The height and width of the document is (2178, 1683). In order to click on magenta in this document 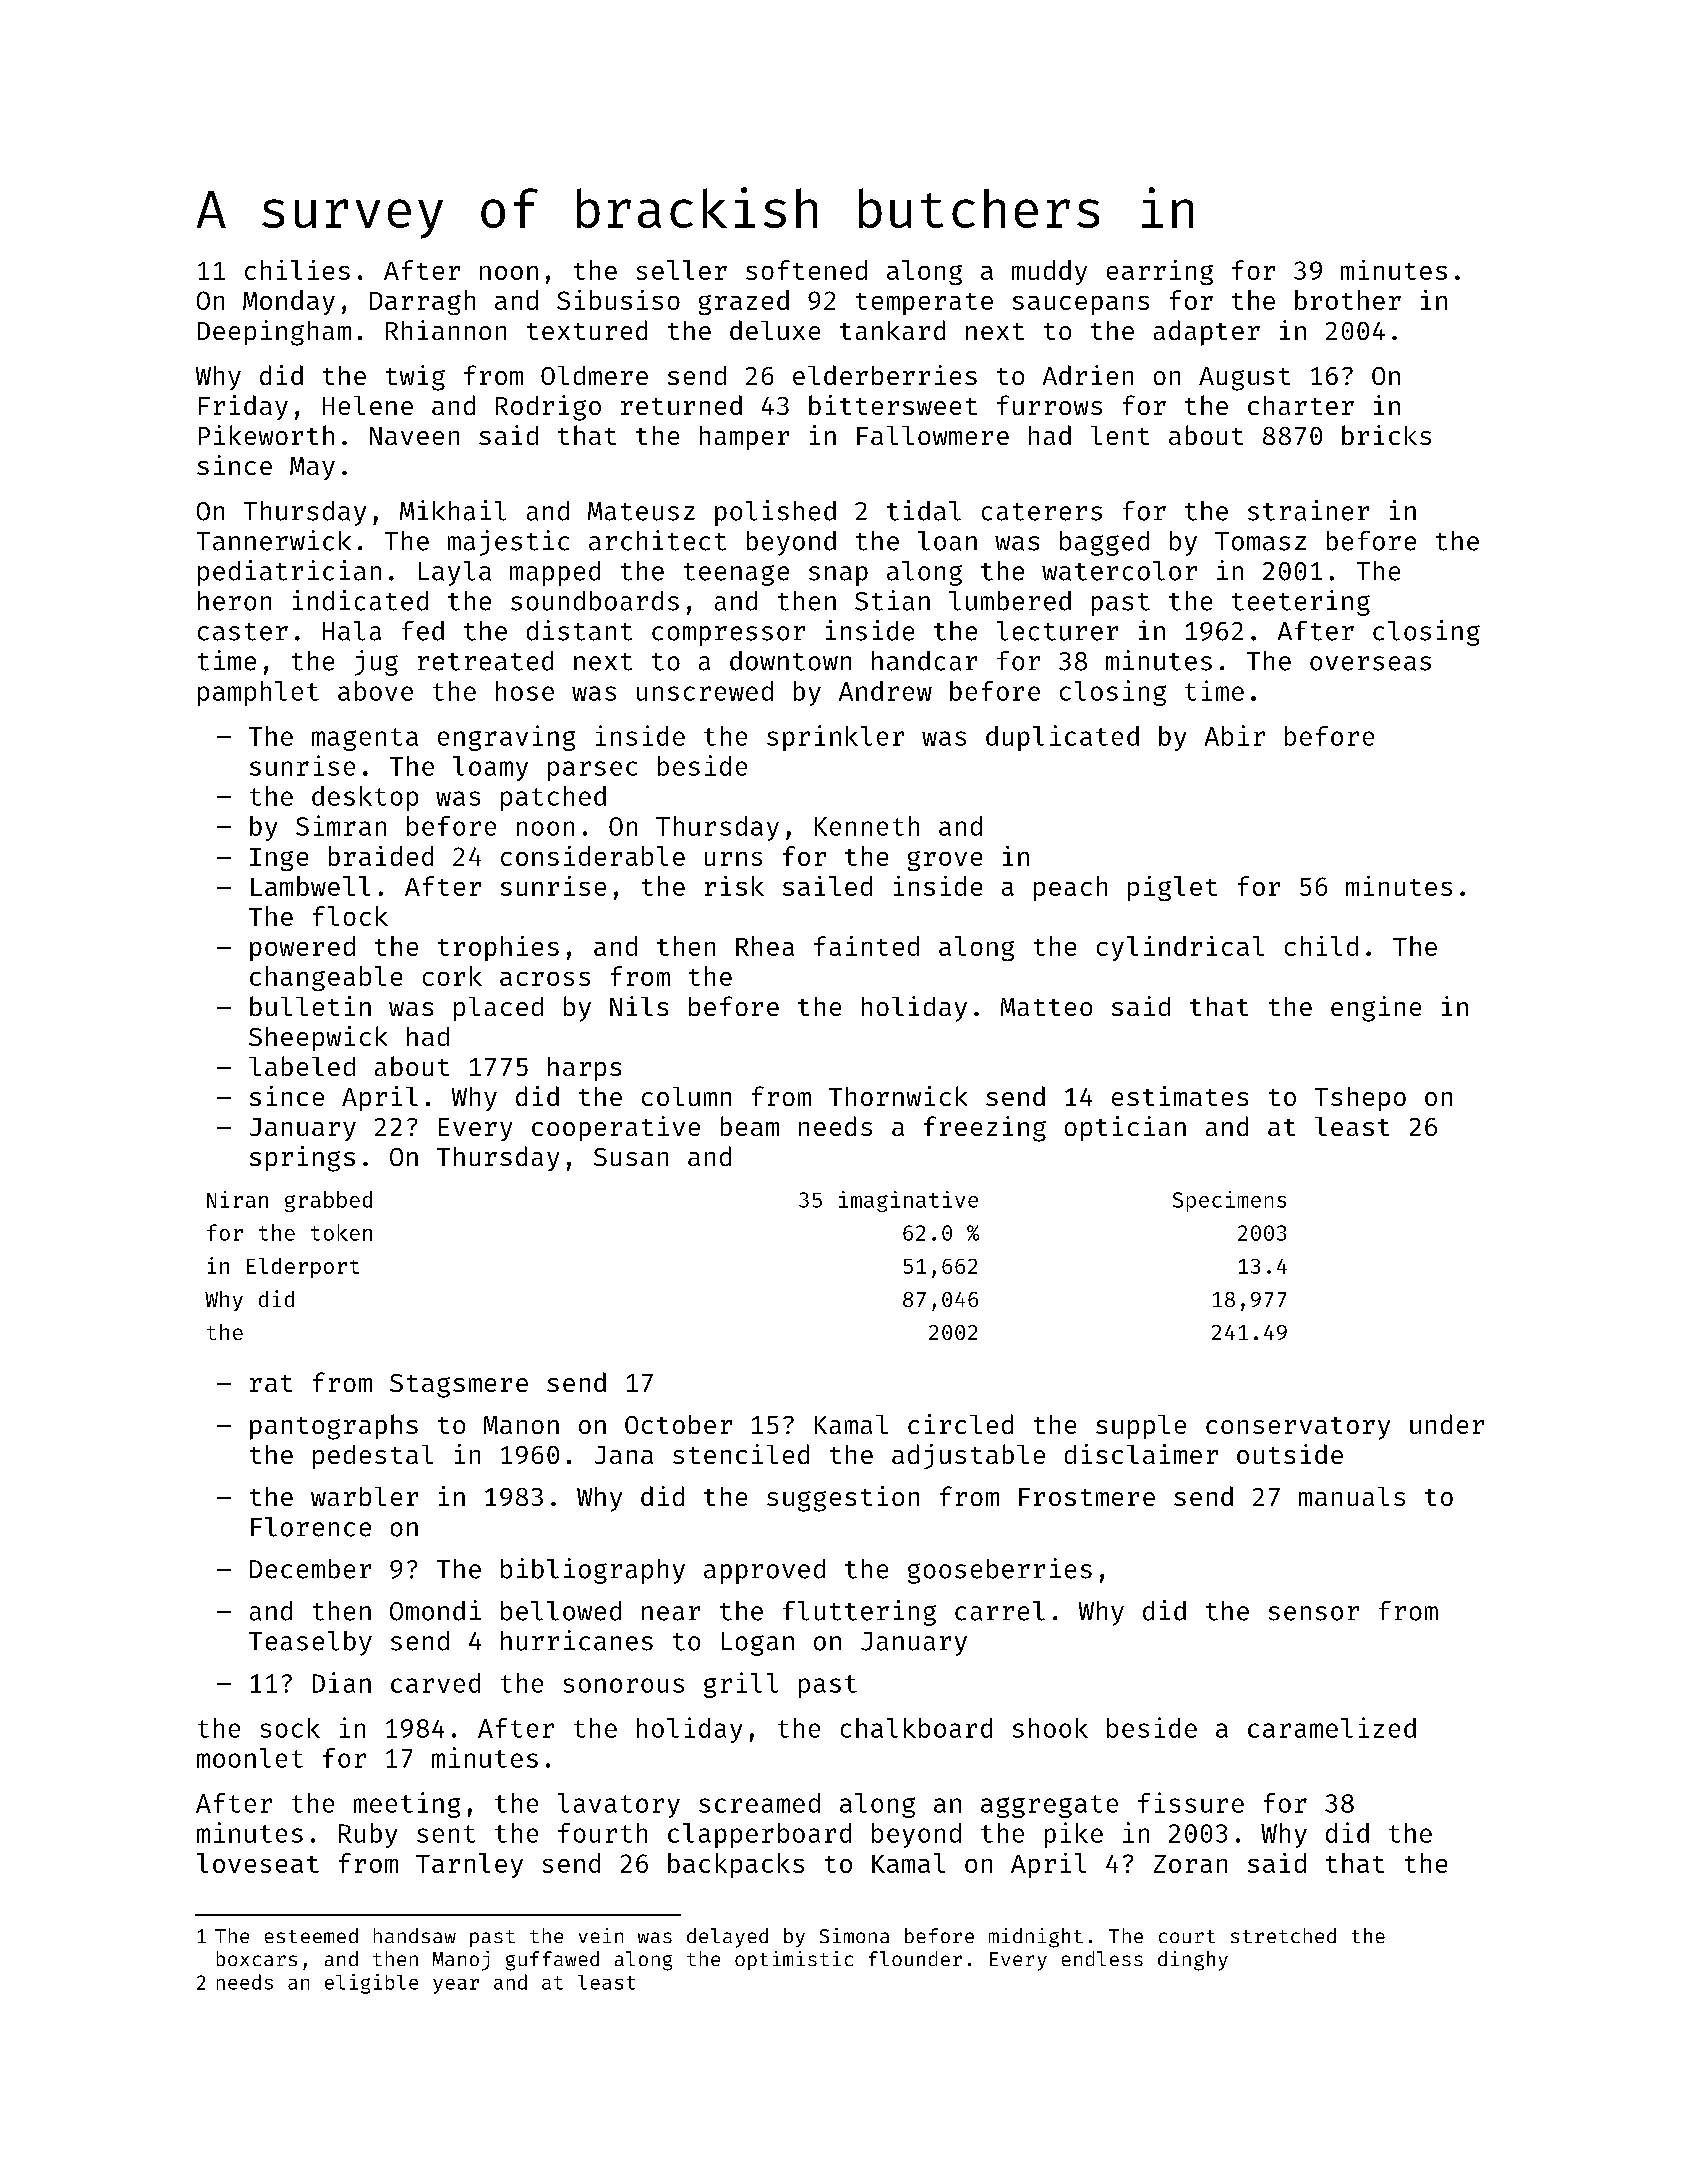, I will do `click(365, 739)`.
